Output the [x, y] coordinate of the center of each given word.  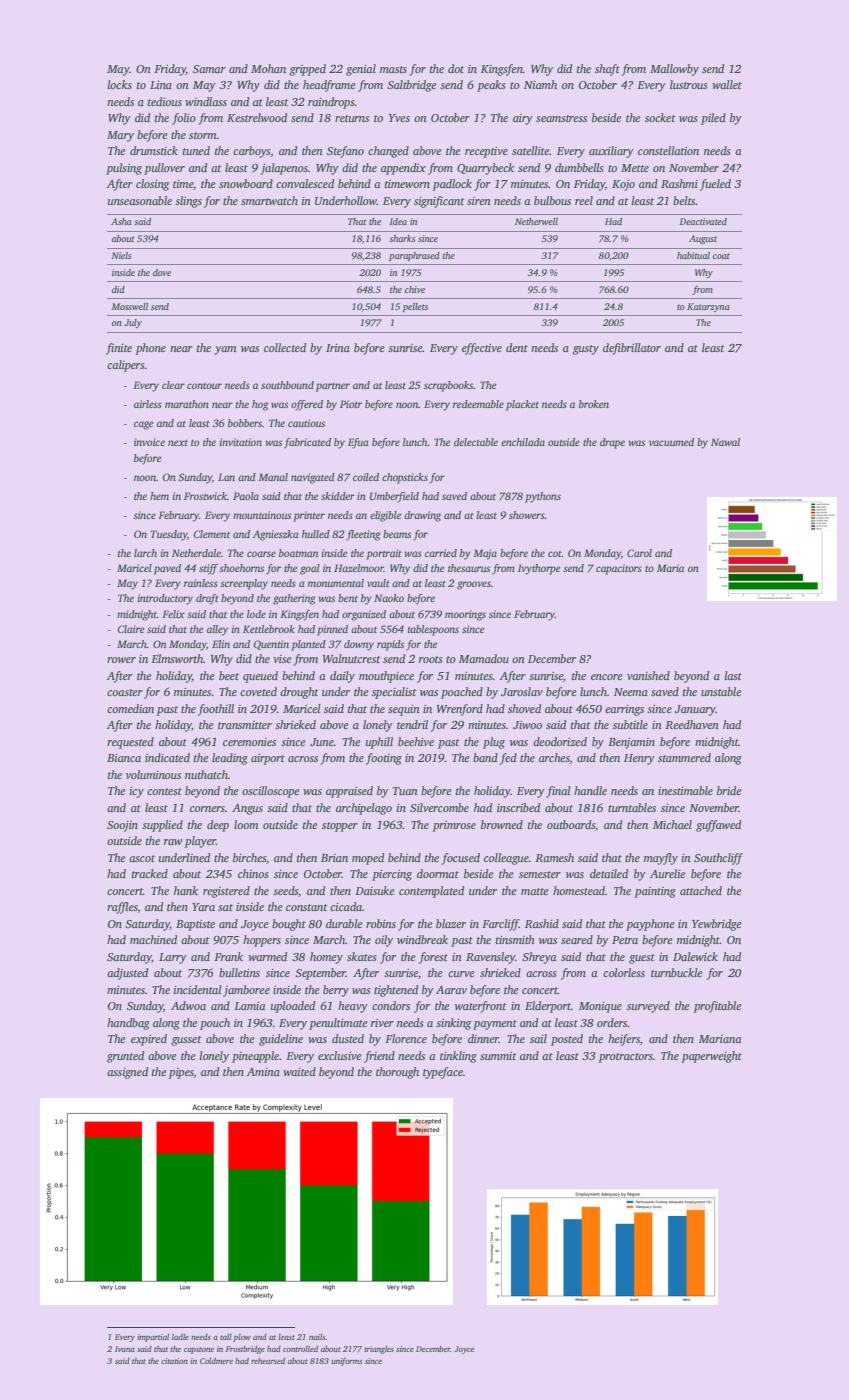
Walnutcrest [352, 658]
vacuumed [671, 442]
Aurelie [668, 873]
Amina [263, 1072]
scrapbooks [449, 386]
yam [225, 350]
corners [207, 809]
